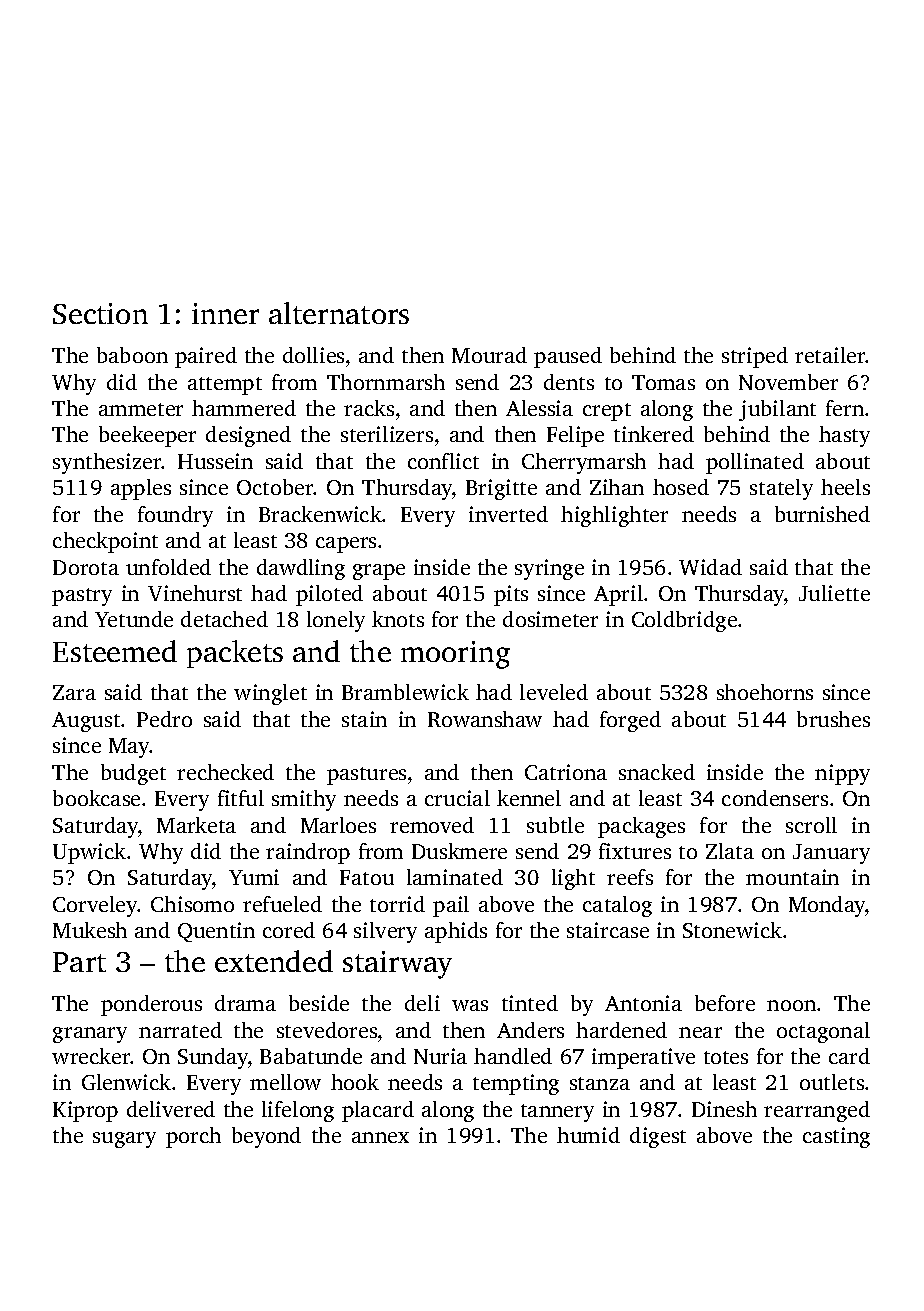 This screenshot has height=1311, width=924. What do you see at coordinates (459, 851) in the screenshot?
I see `Duskmere` at bounding box center [459, 851].
